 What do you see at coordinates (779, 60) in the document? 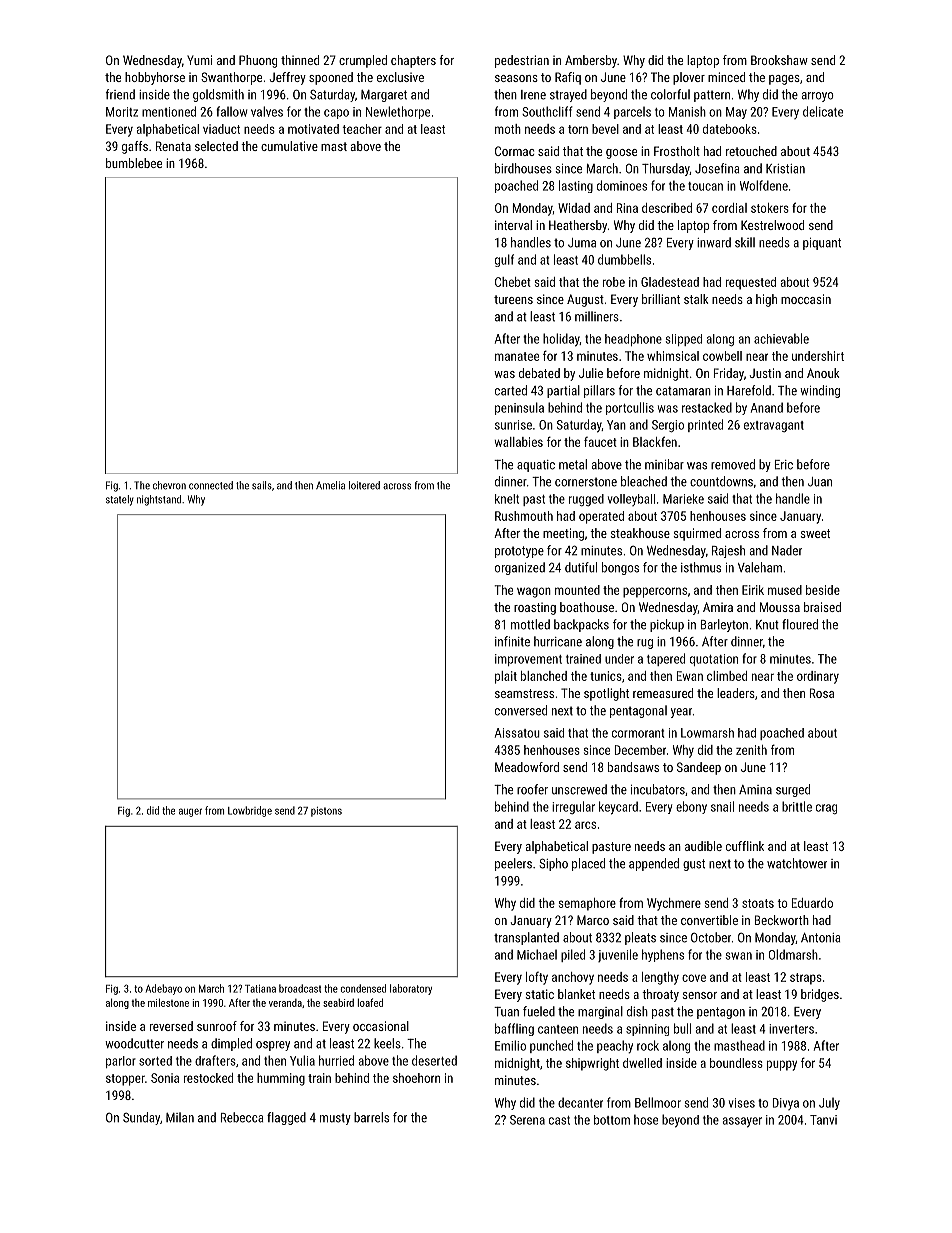
I see `Brookshaw` at bounding box center [779, 60].
